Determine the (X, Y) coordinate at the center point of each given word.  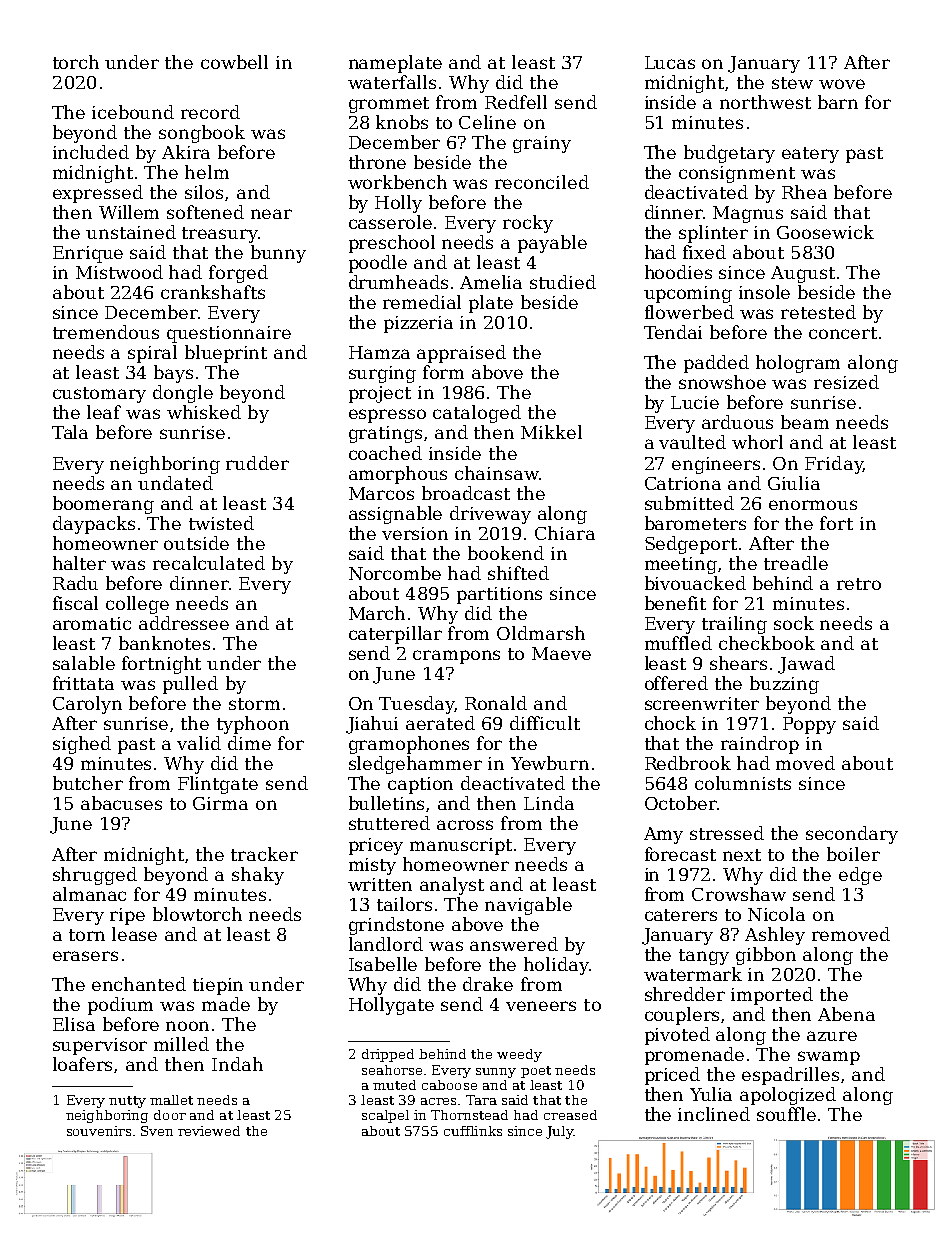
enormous (813, 505)
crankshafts (213, 292)
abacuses (121, 803)
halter (79, 563)
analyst (452, 886)
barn (838, 102)
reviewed (209, 1131)
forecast (680, 854)
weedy (519, 1055)
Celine (487, 122)
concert (843, 333)
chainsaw (497, 473)
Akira (186, 152)
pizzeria (418, 324)
